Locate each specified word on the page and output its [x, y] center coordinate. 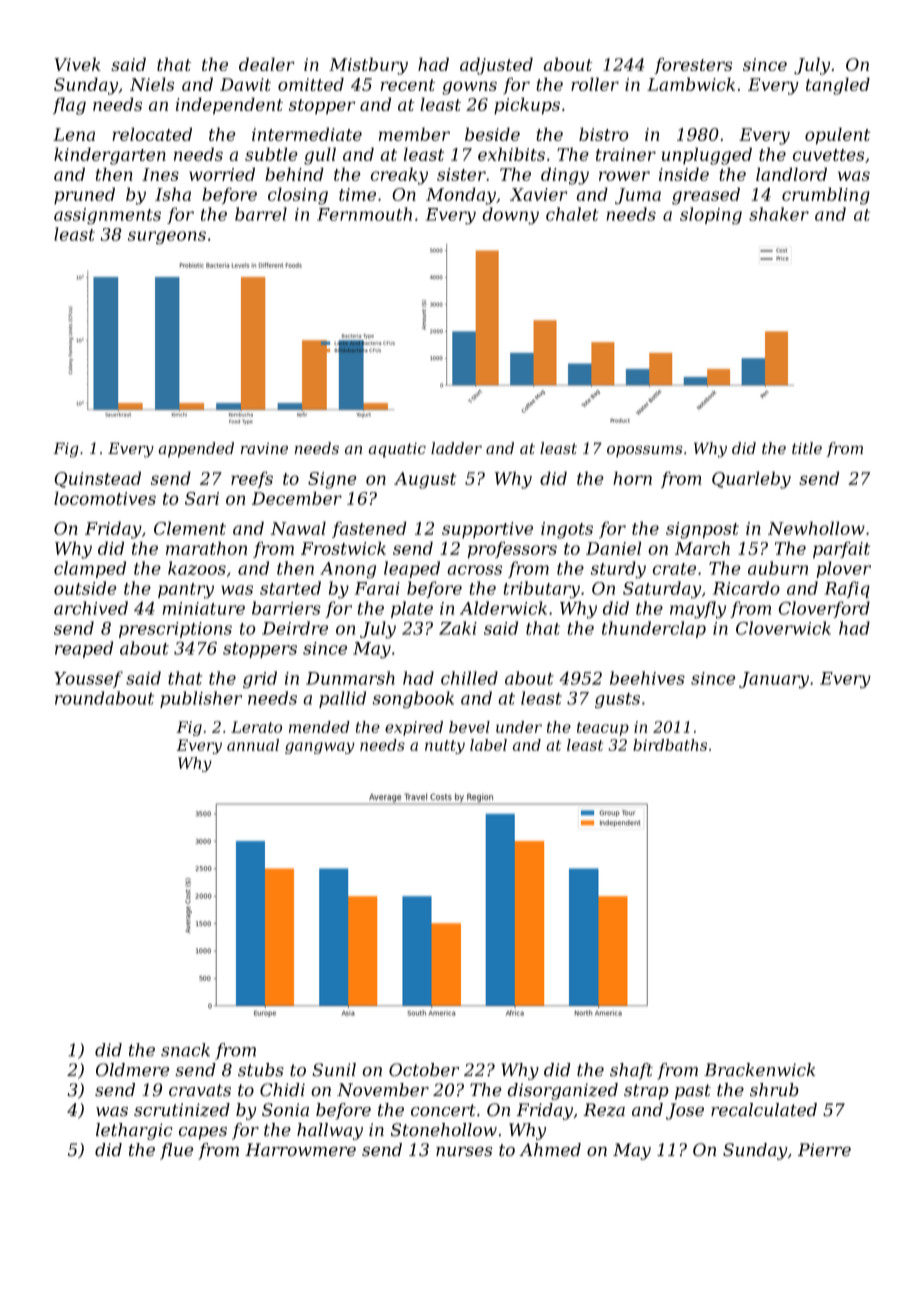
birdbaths [670, 745]
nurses [464, 1151]
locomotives [105, 498]
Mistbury [368, 66]
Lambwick [691, 84]
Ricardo [746, 588]
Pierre [824, 1150]
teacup [603, 729]
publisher [201, 699]
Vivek [78, 64]
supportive [487, 530]
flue [177, 1151]
